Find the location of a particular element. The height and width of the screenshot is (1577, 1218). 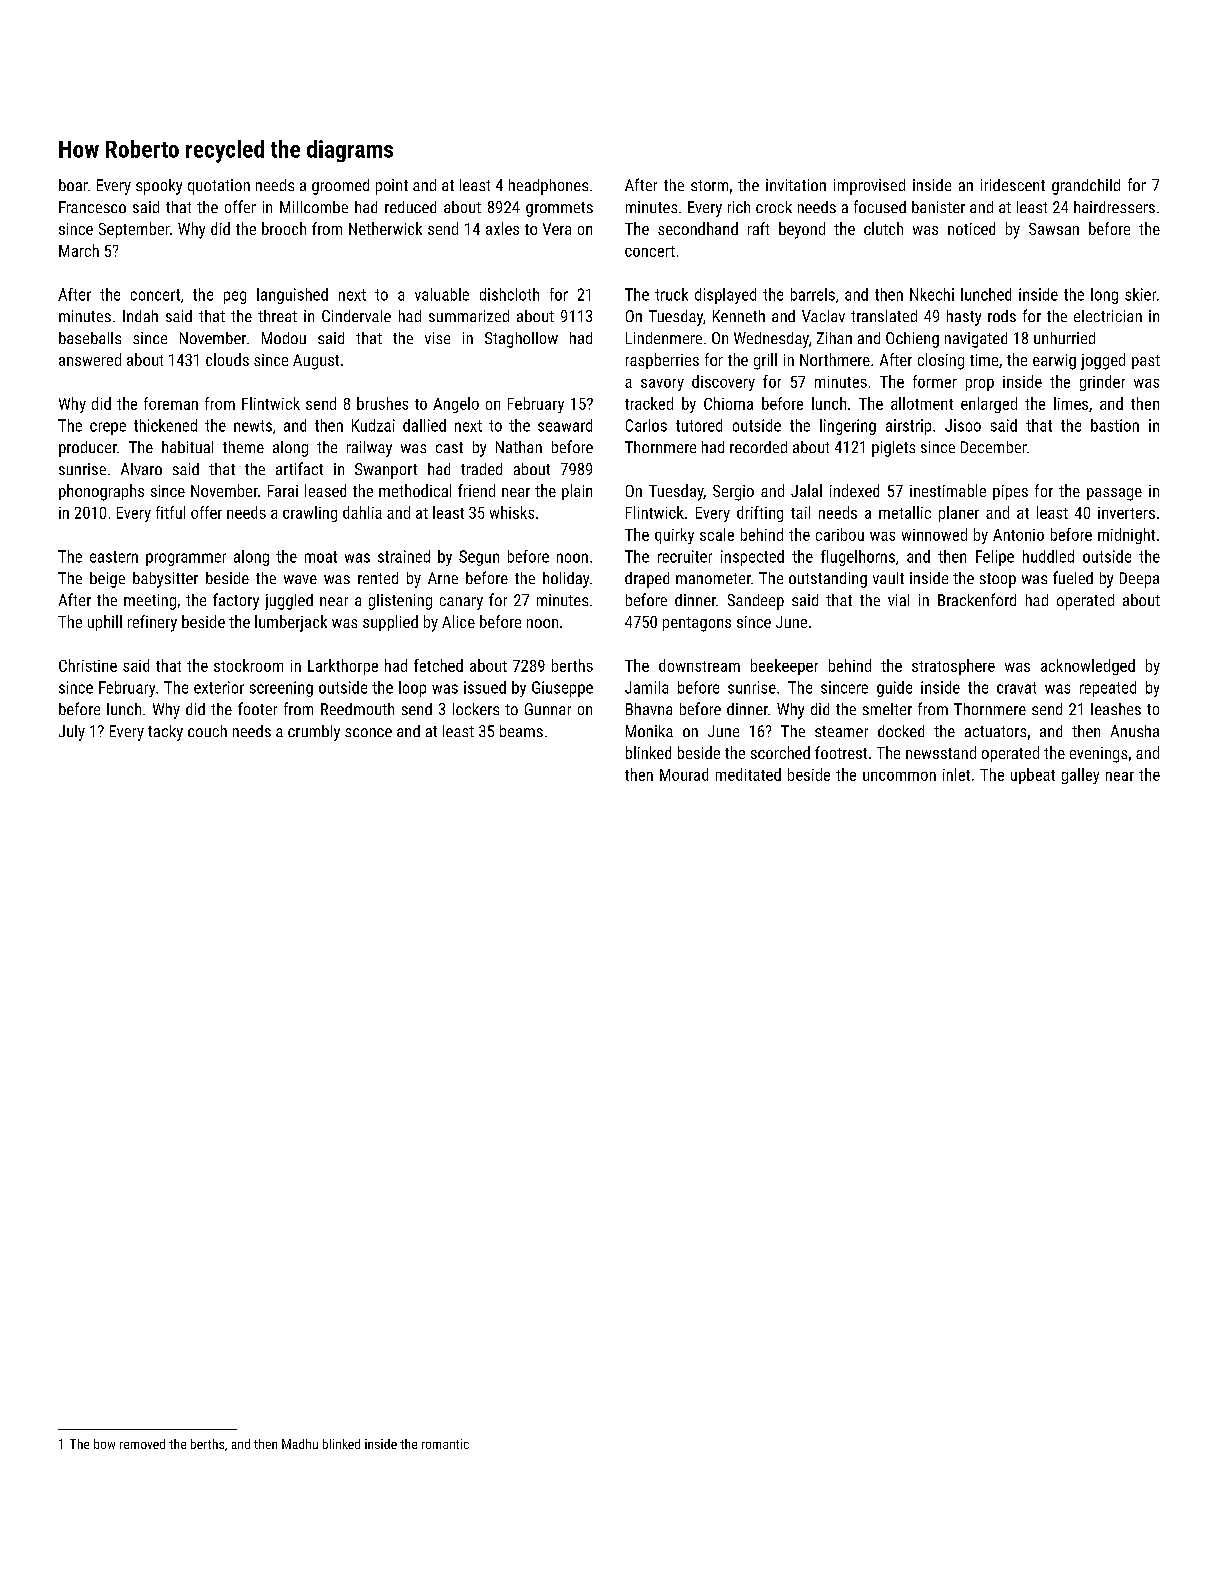

romantic is located at coordinates (445, 1444).
